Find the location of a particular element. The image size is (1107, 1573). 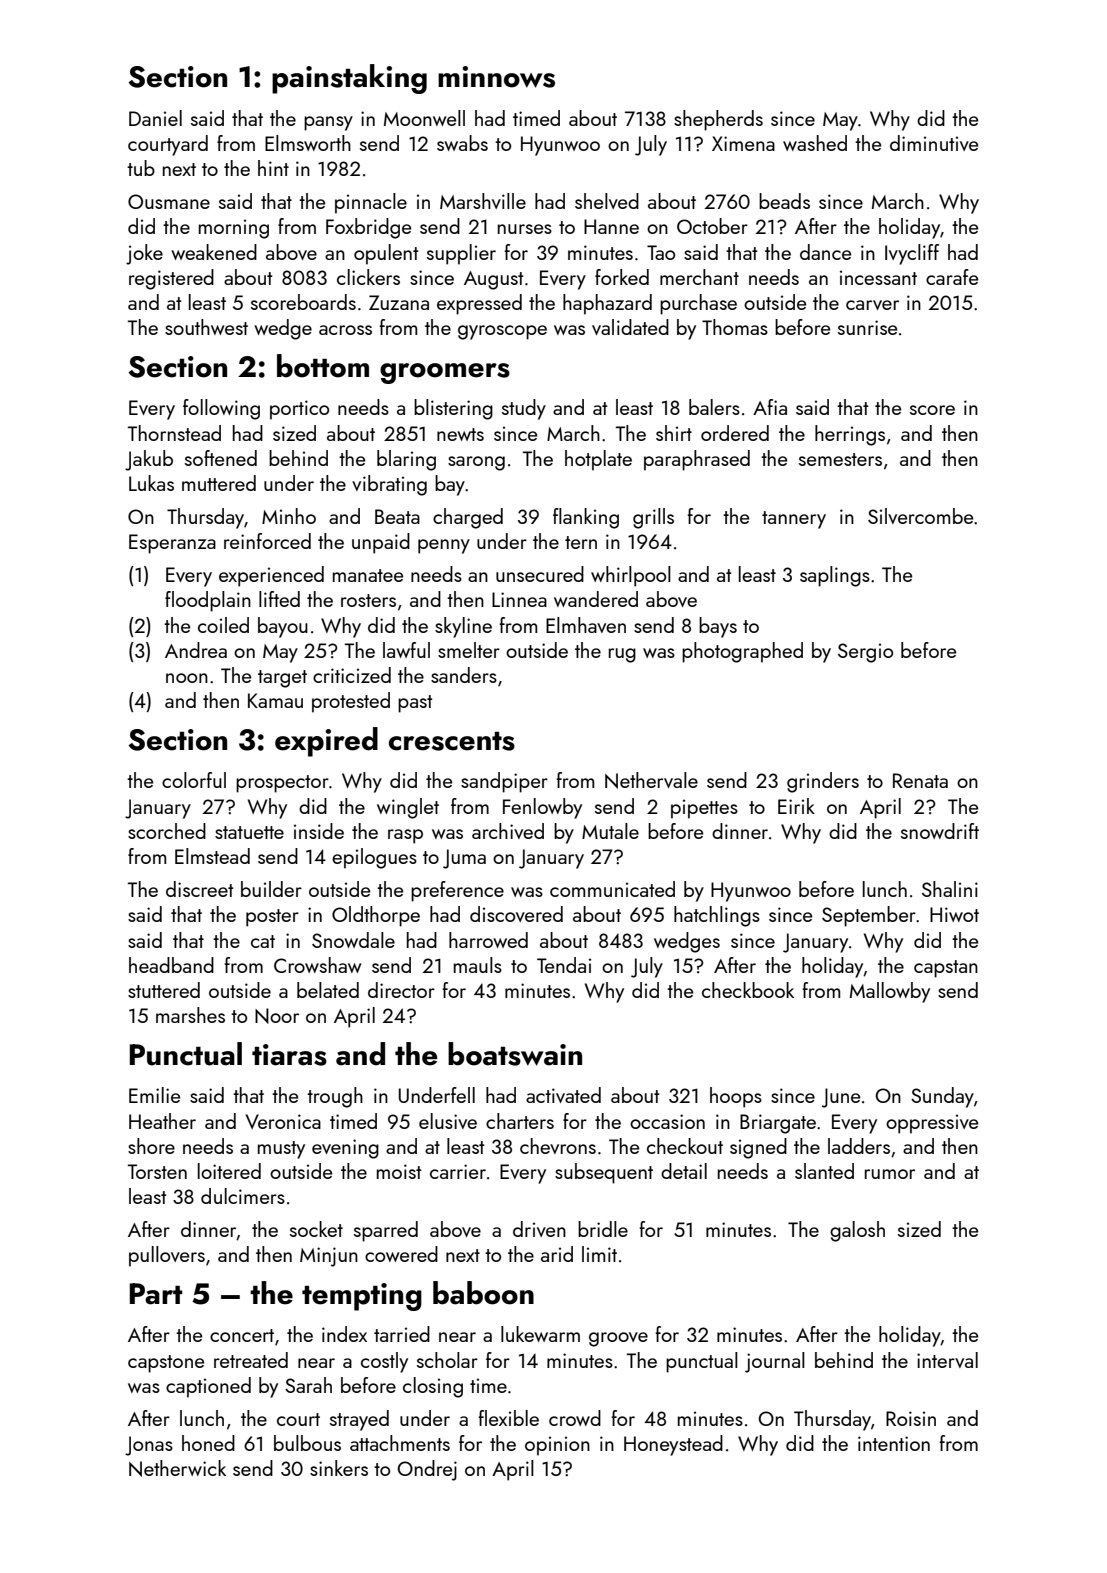

subsequent is located at coordinates (604, 1173).
